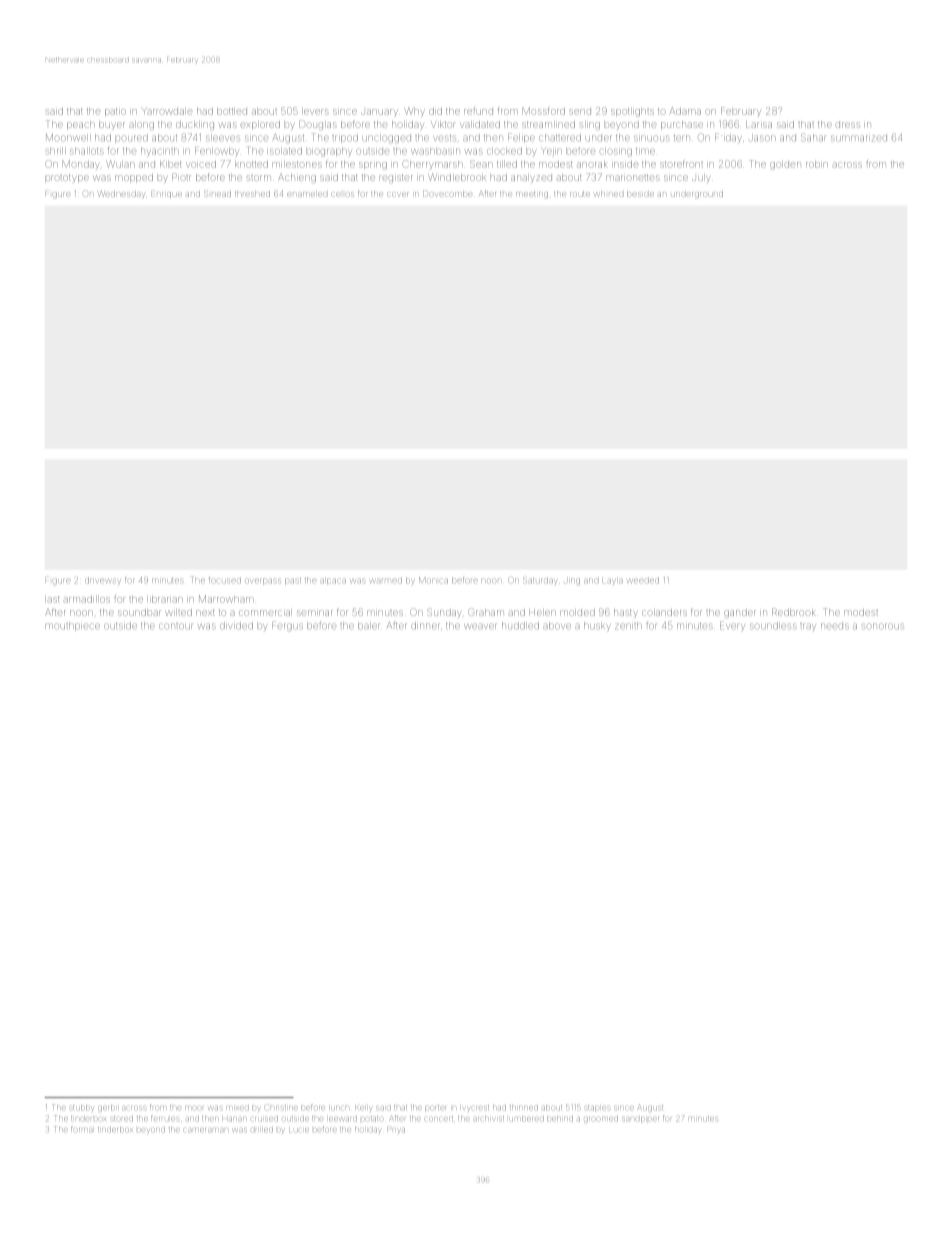 The height and width of the document is (1233, 952). What do you see at coordinates (287, 626) in the document?
I see `Fergus` at bounding box center [287, 626].
